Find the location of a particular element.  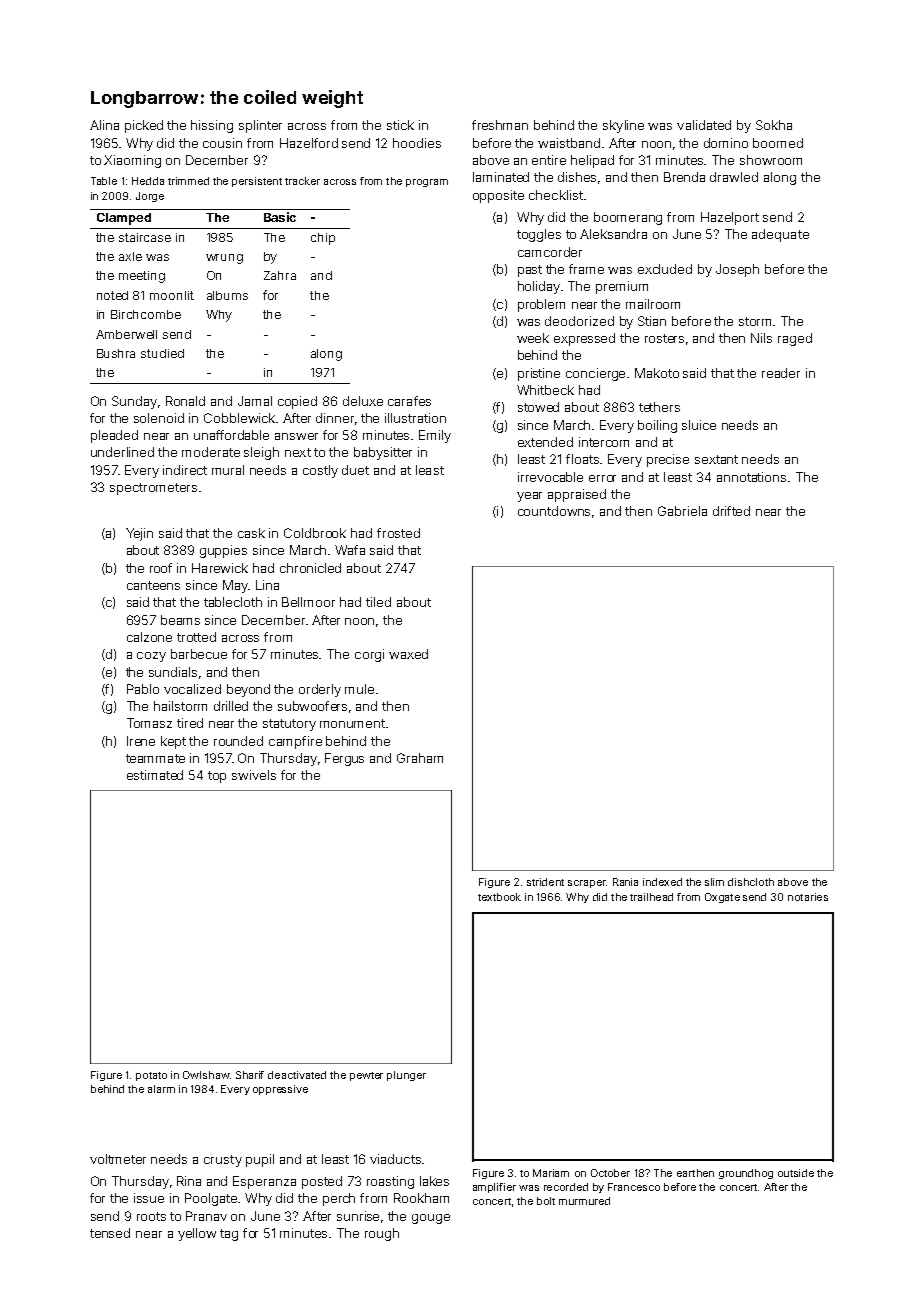

groundhog is located at coordinates (746, 1174).
